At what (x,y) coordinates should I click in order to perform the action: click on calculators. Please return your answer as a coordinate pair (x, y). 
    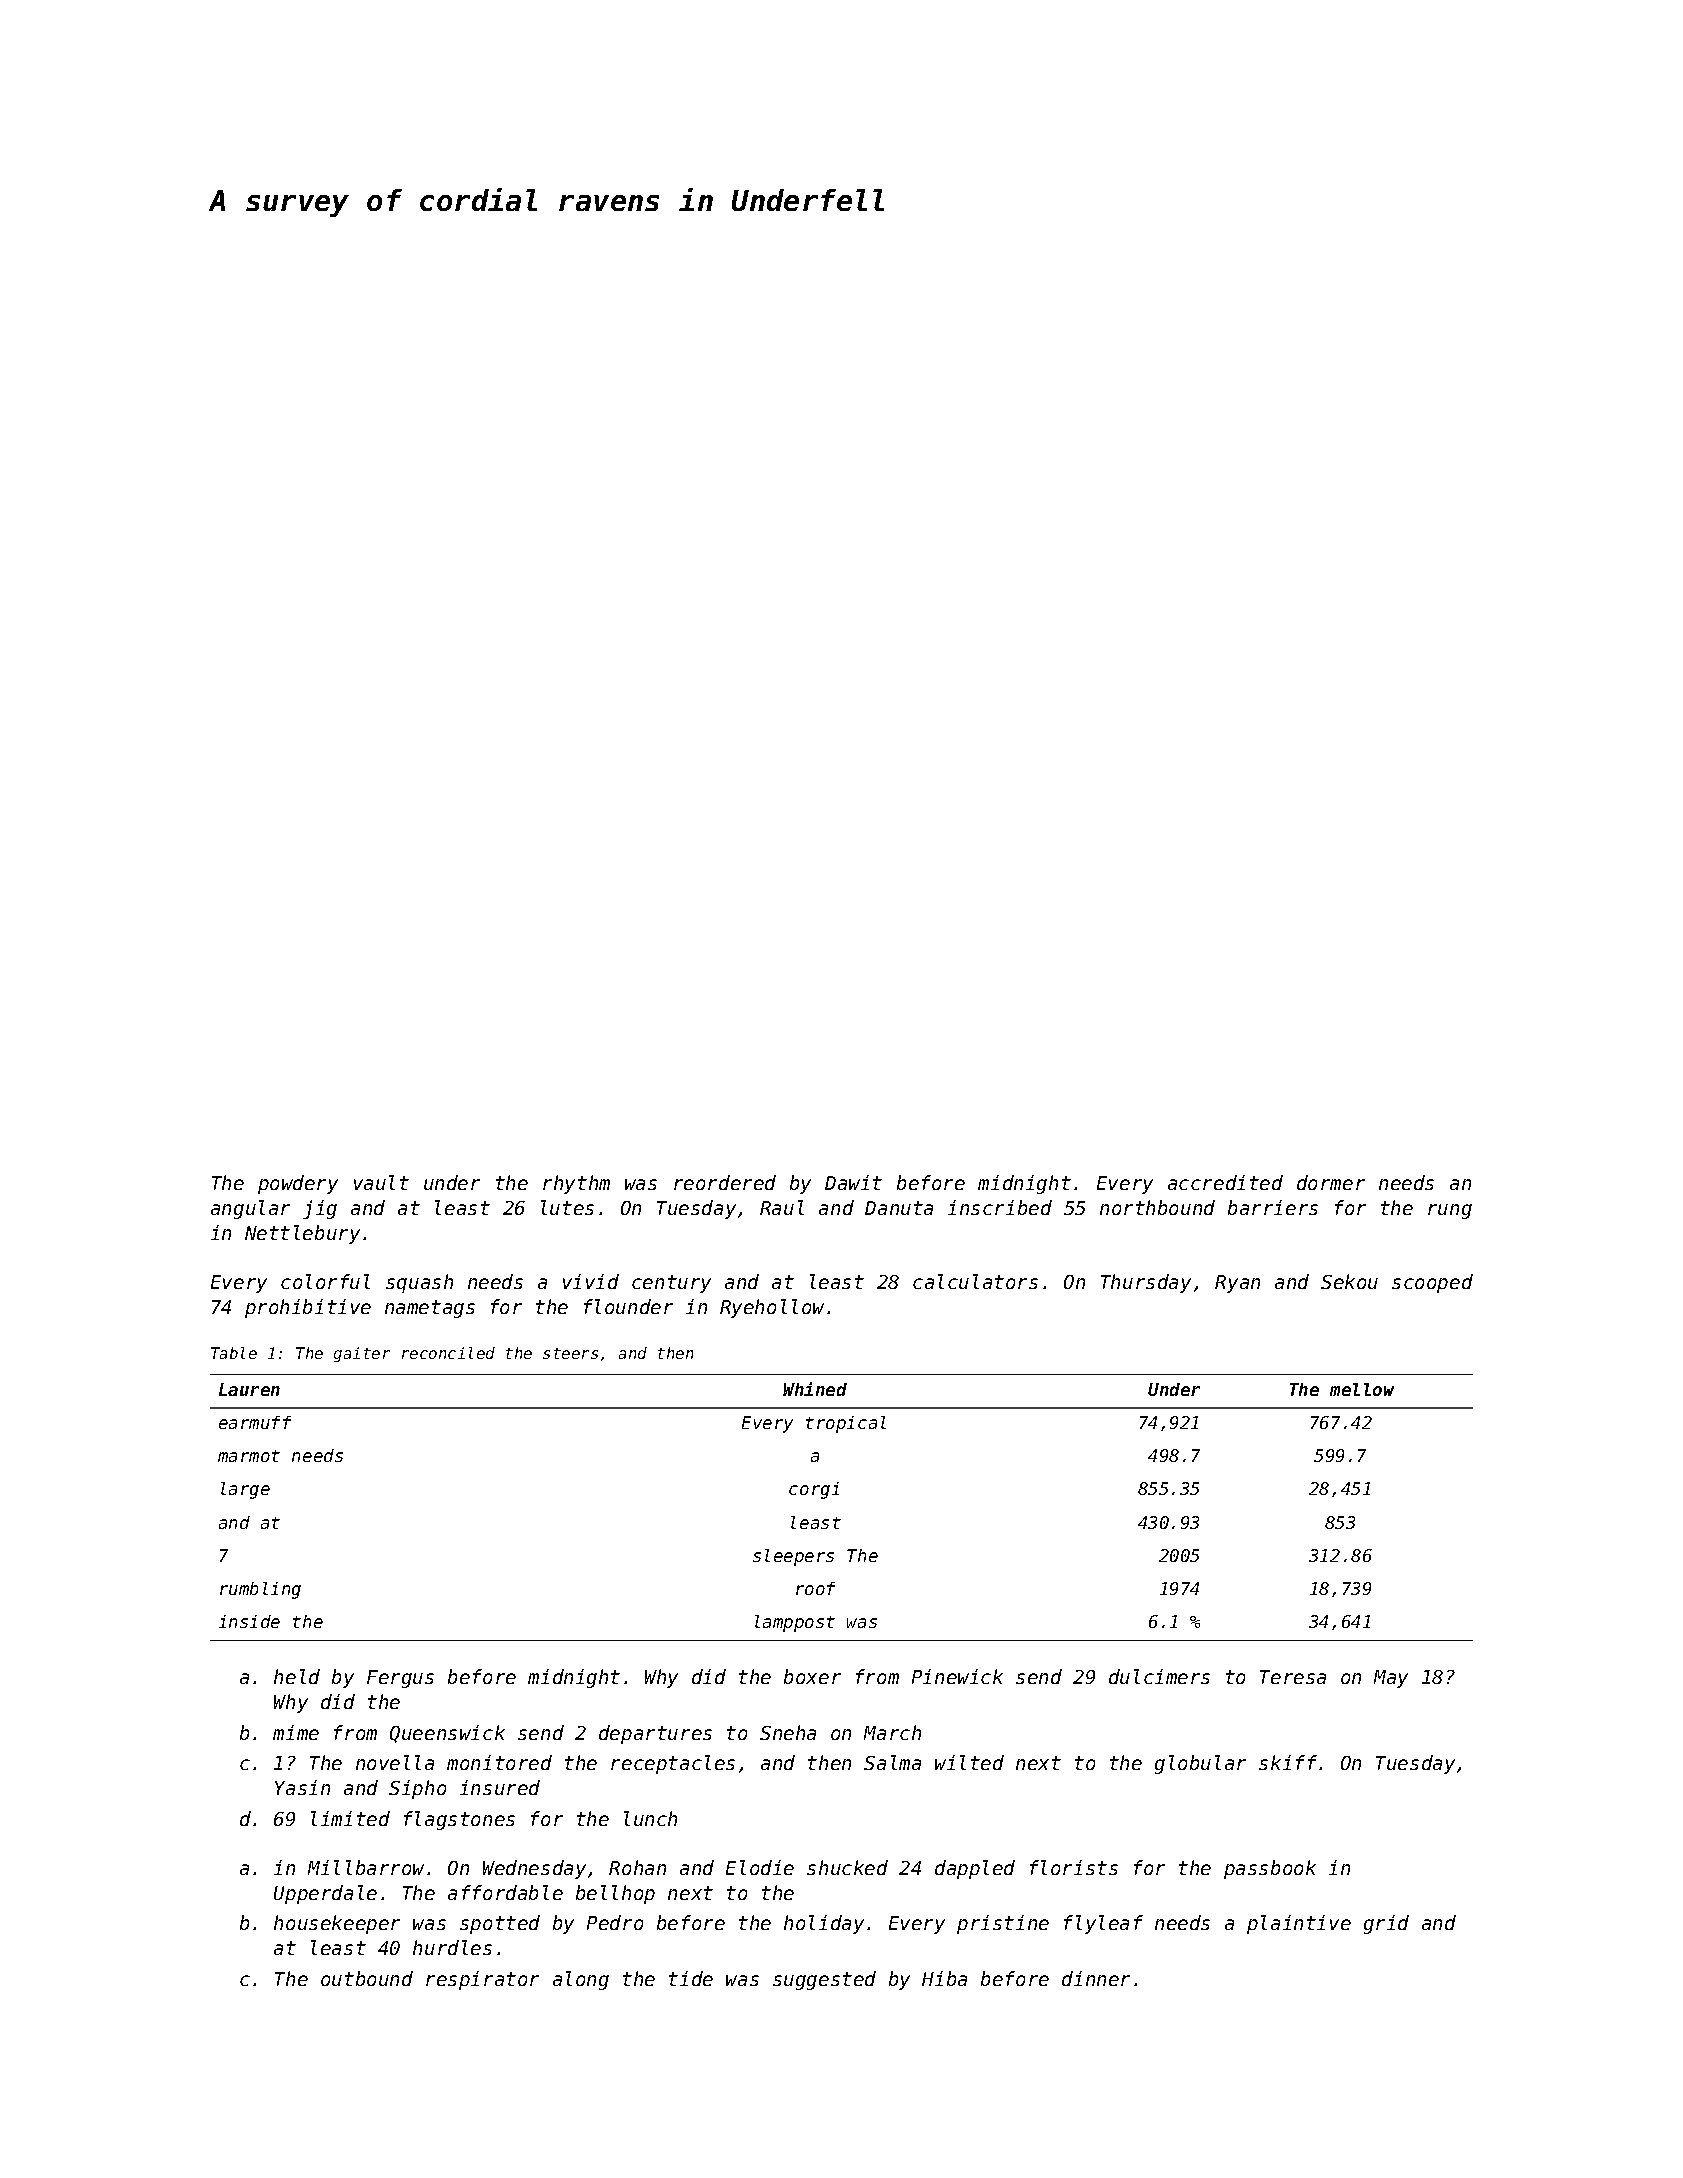
    Looking at the image, I should click on (975, 1281).
